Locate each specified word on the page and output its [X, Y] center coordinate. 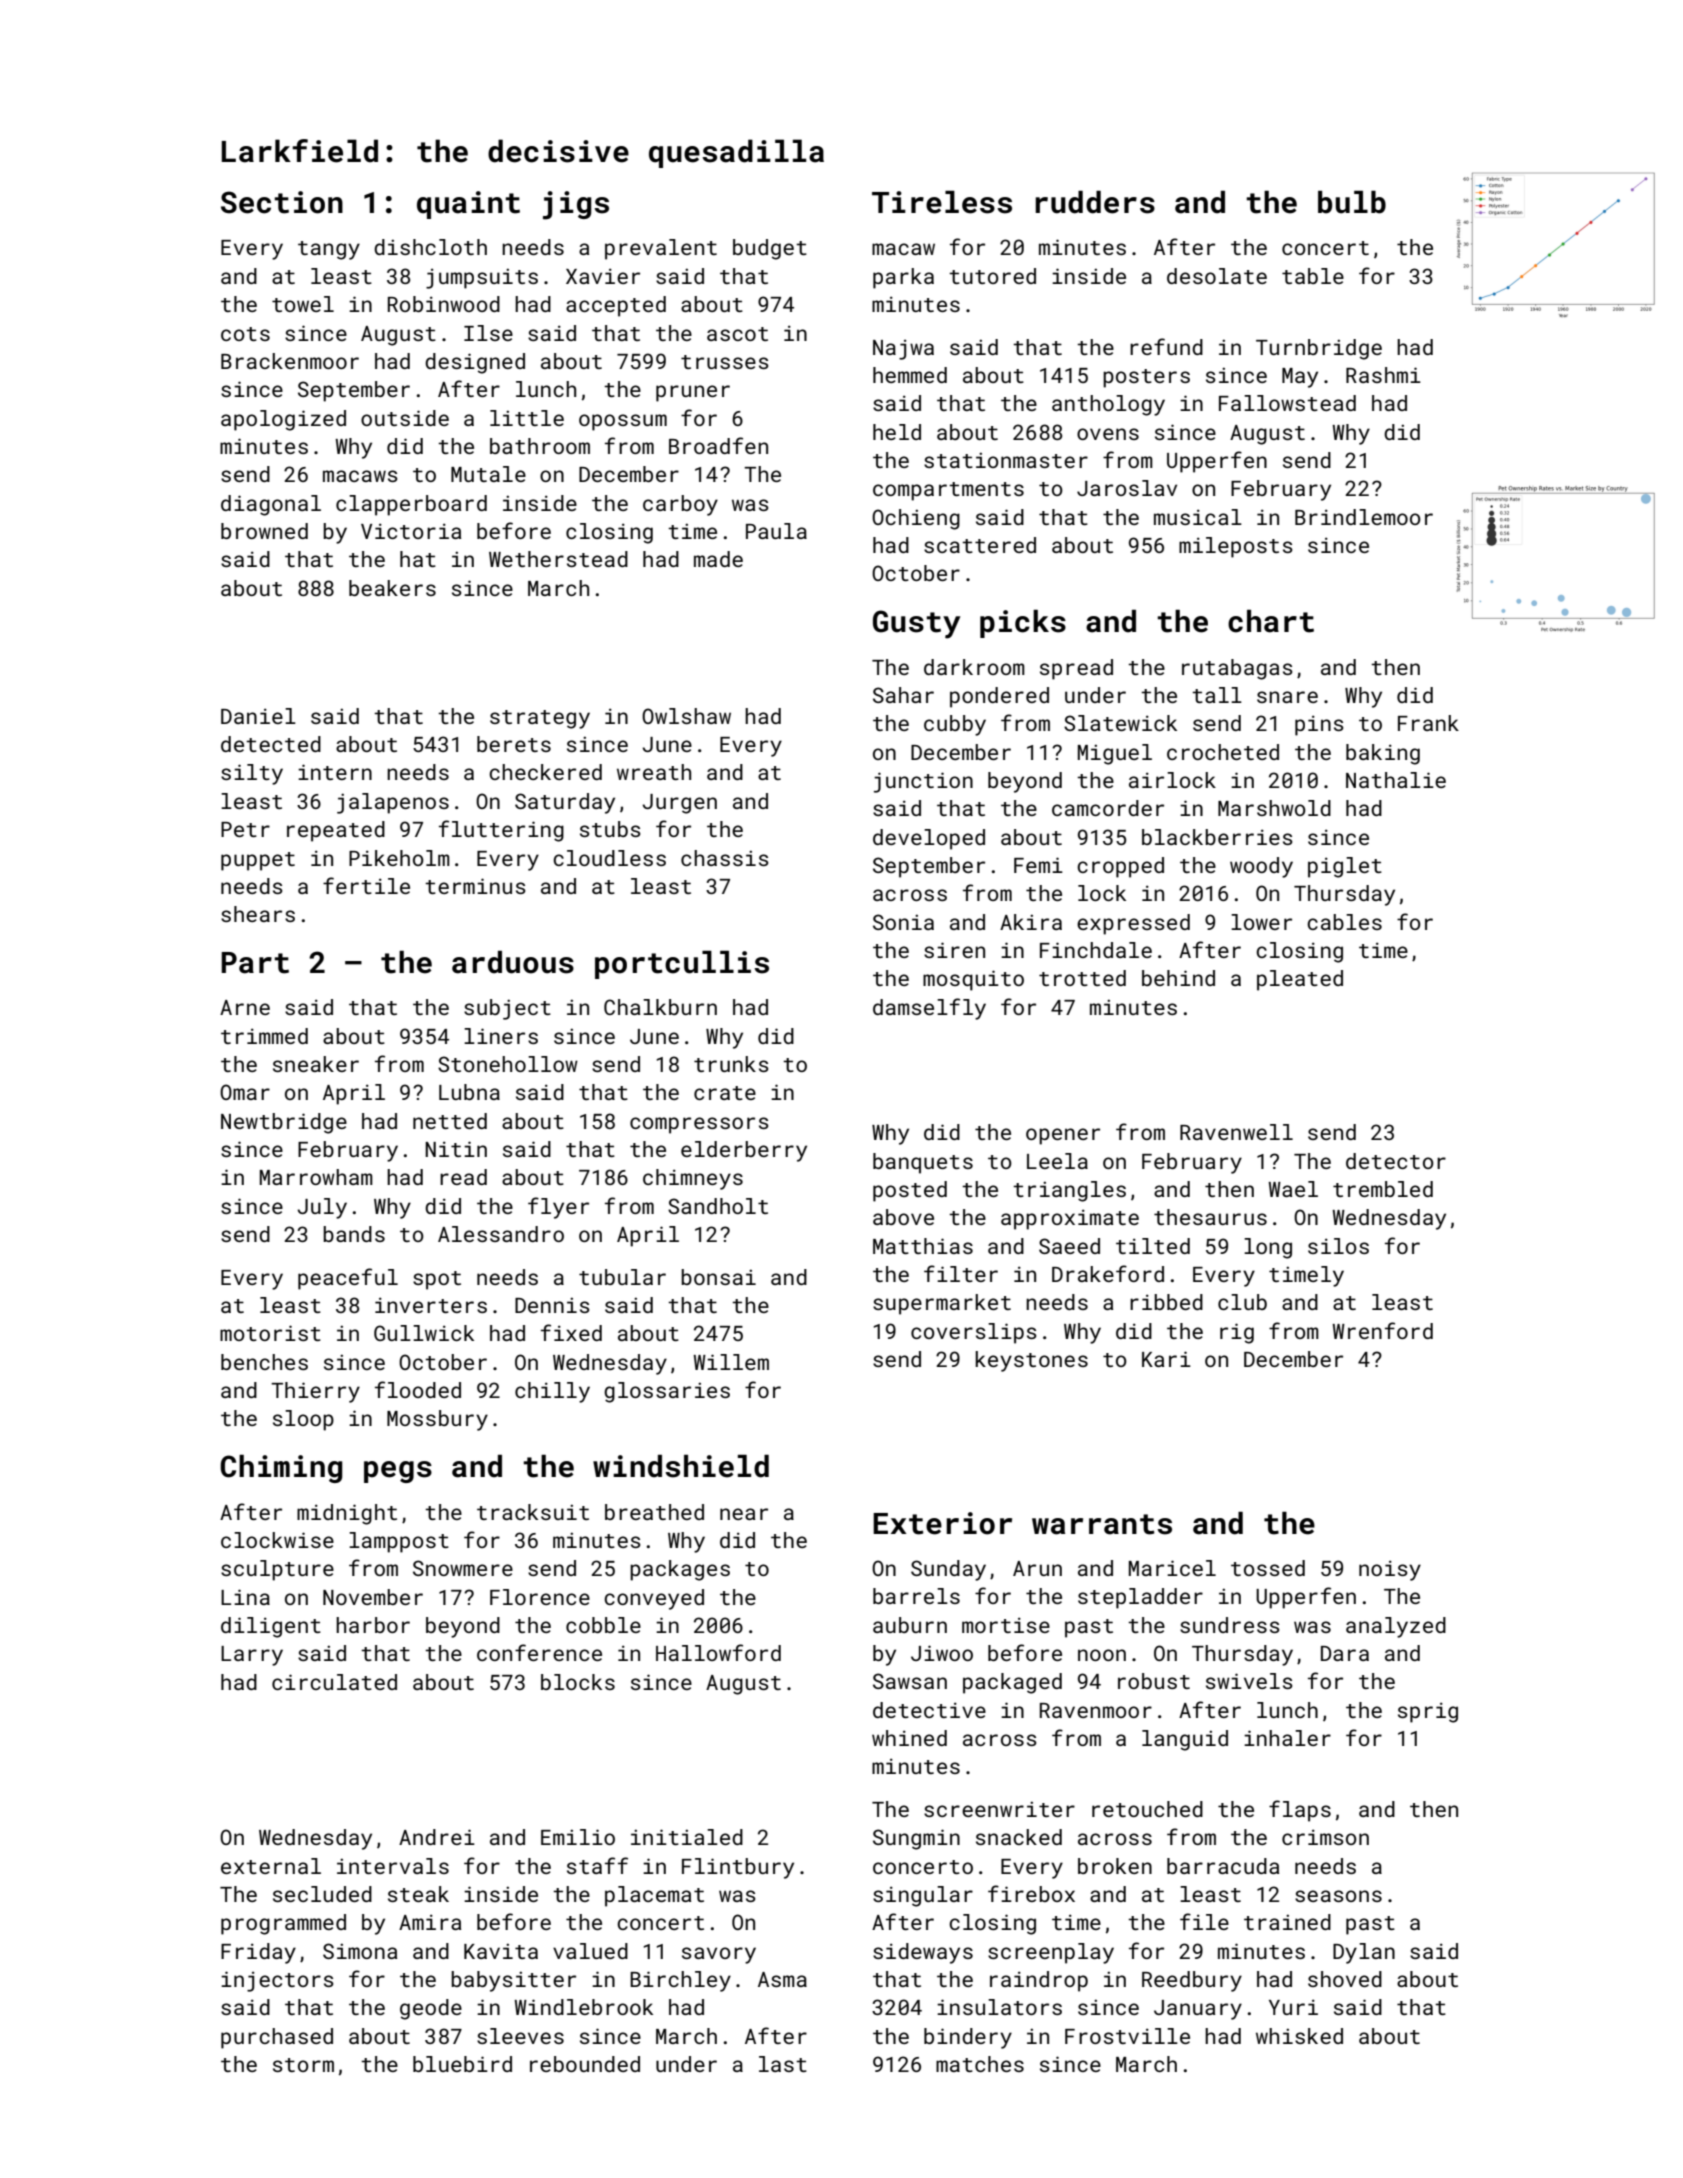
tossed [1268, 1568]
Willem [731, 1362]
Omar [245, 1092]
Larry [252, 1656]
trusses [725, 362]
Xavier [603, 276]
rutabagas [1237, 669]
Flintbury [738, 1868]
